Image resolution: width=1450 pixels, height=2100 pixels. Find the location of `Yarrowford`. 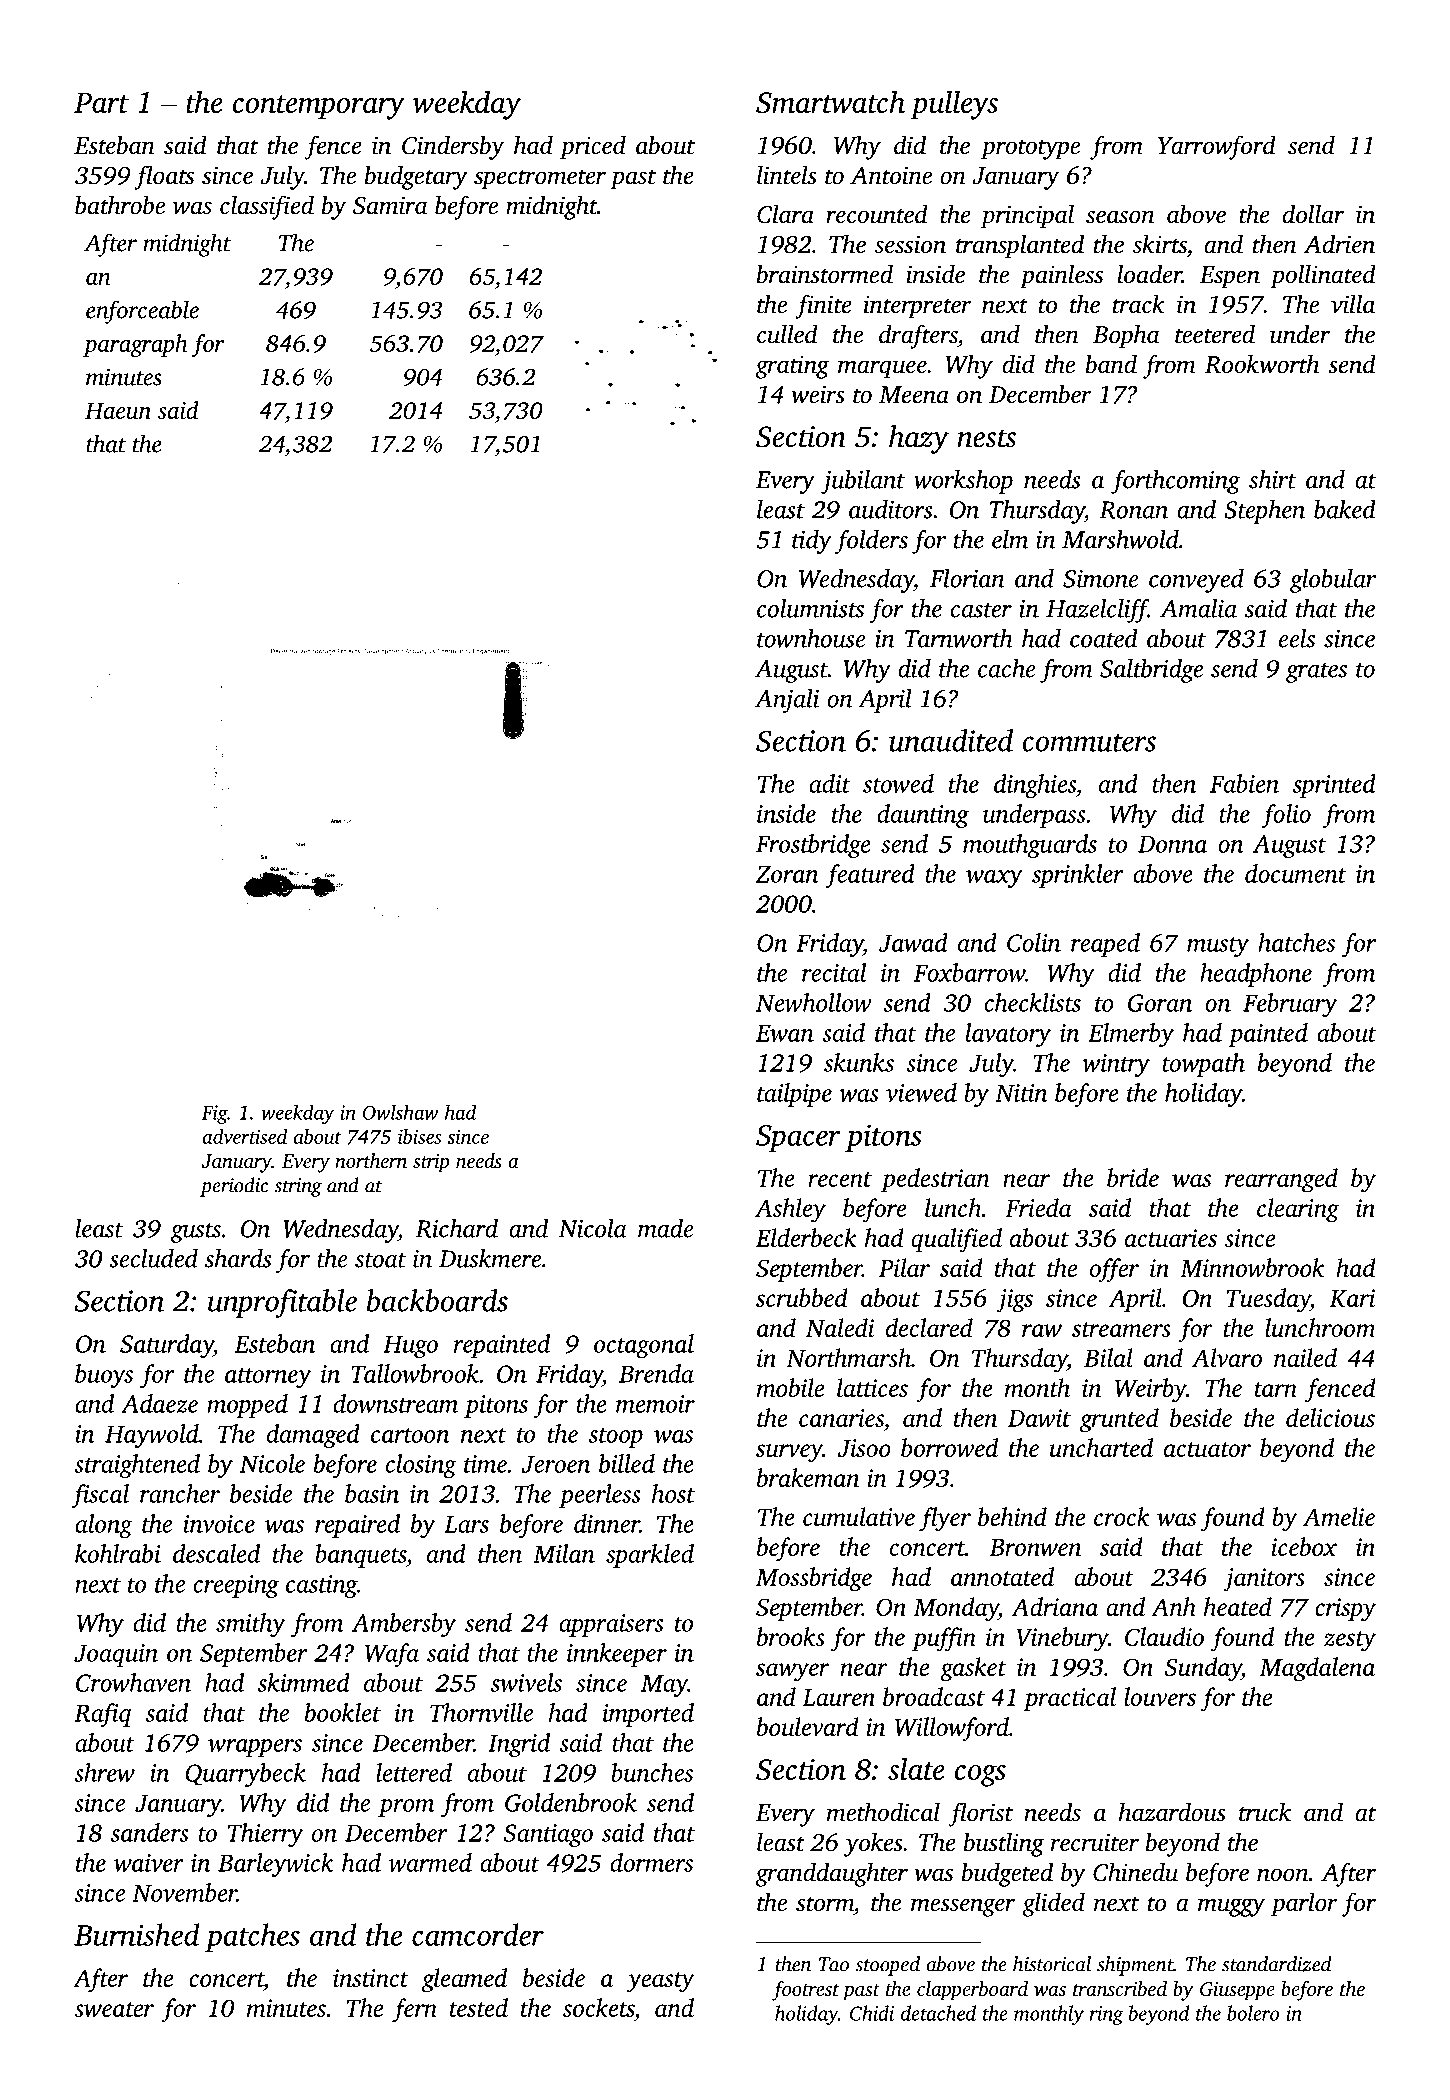

Yarrowford is located at coordinates (1217, 147).
